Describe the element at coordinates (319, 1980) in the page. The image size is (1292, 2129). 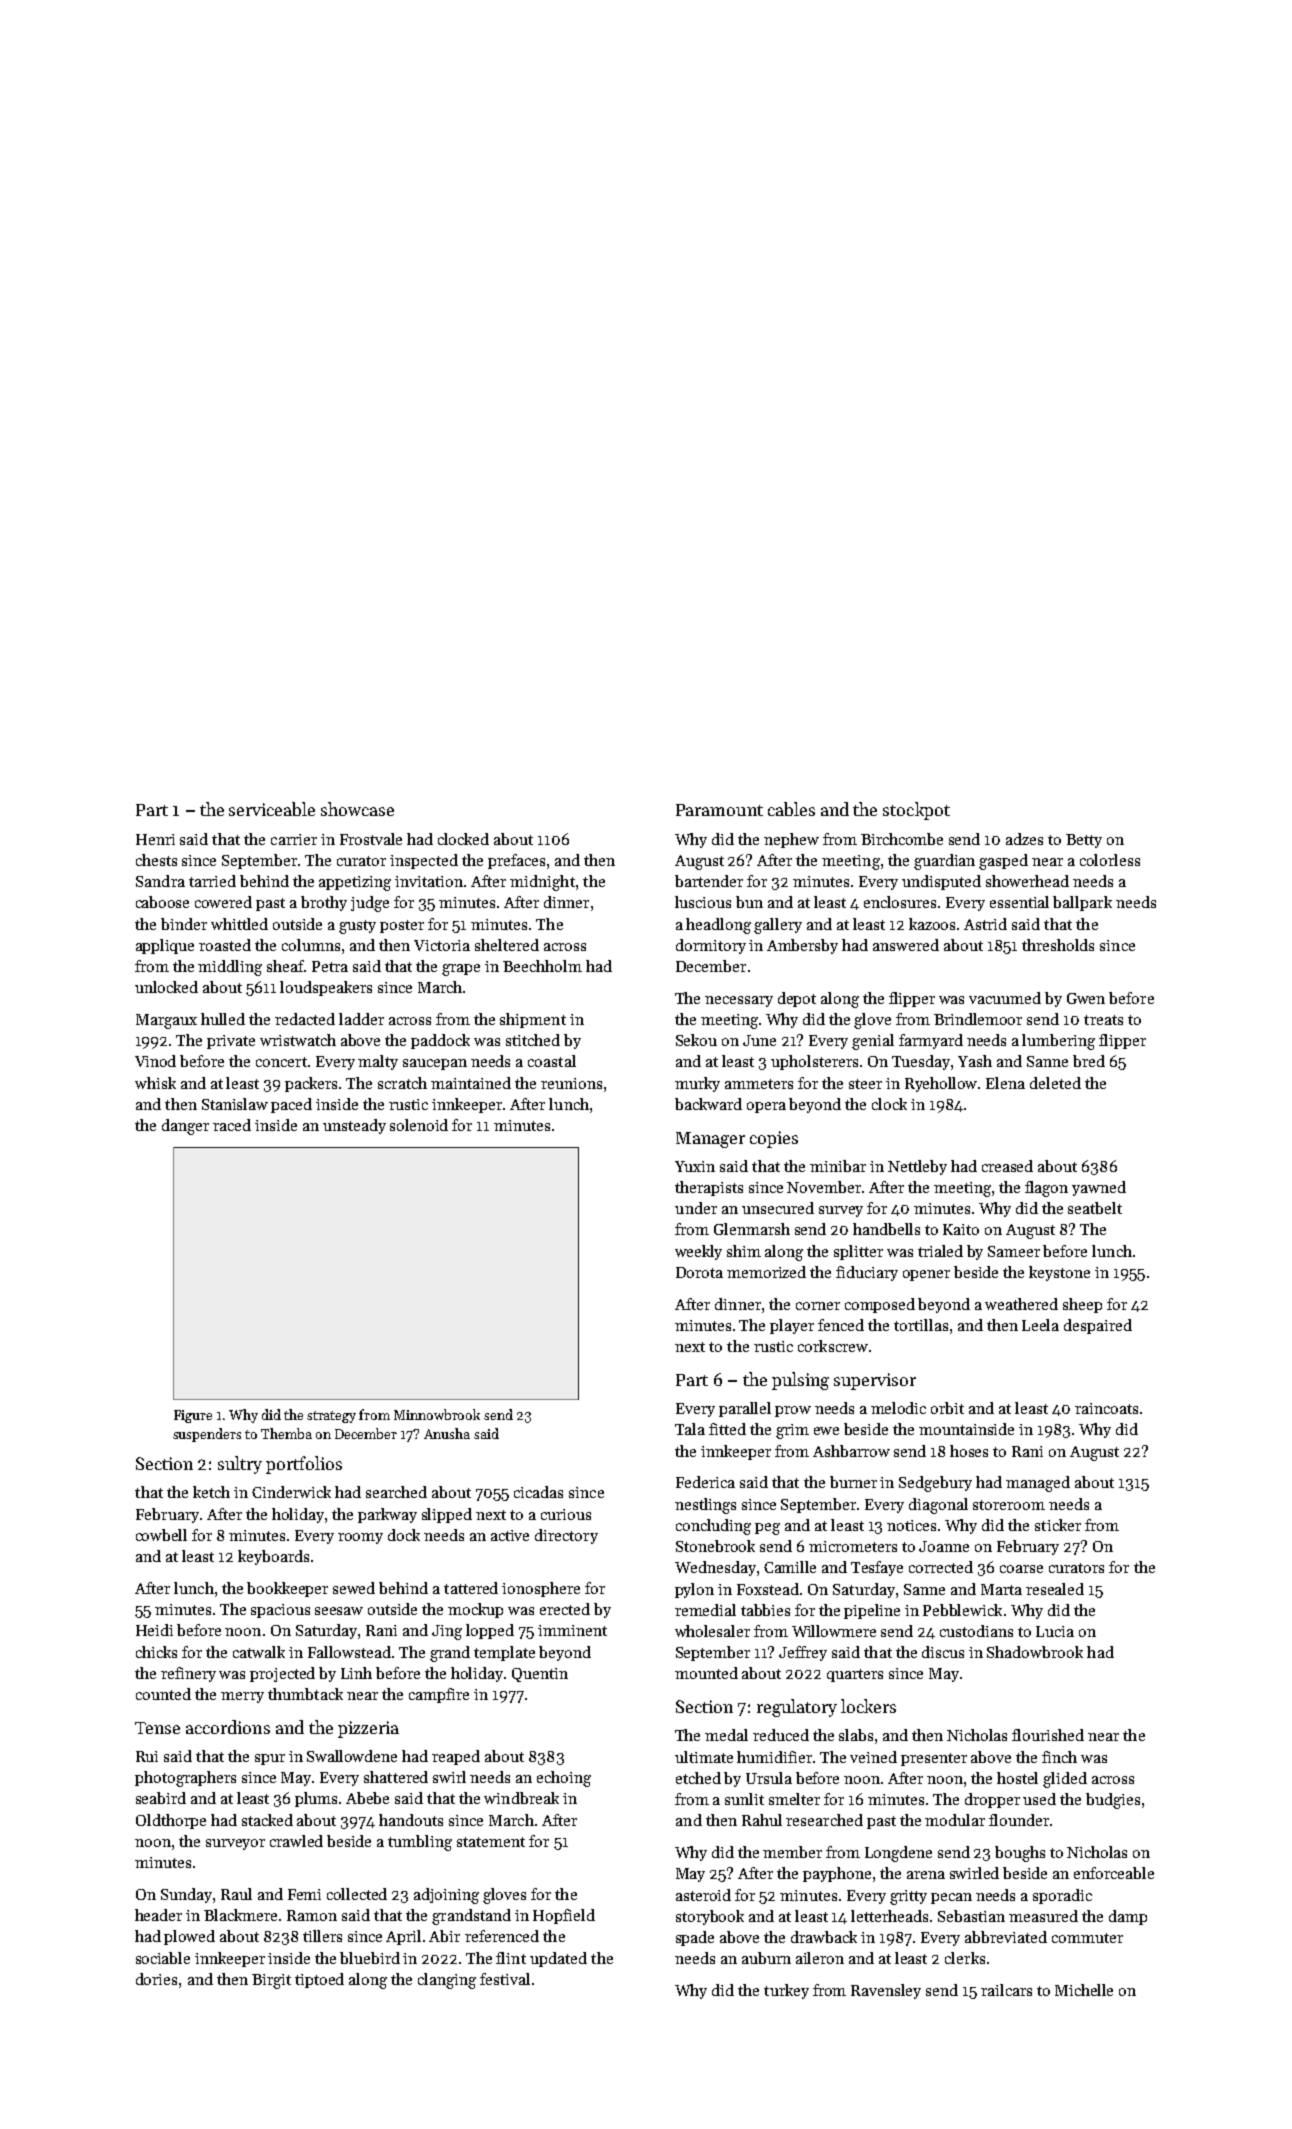
I see `tiptoed` at that location.
